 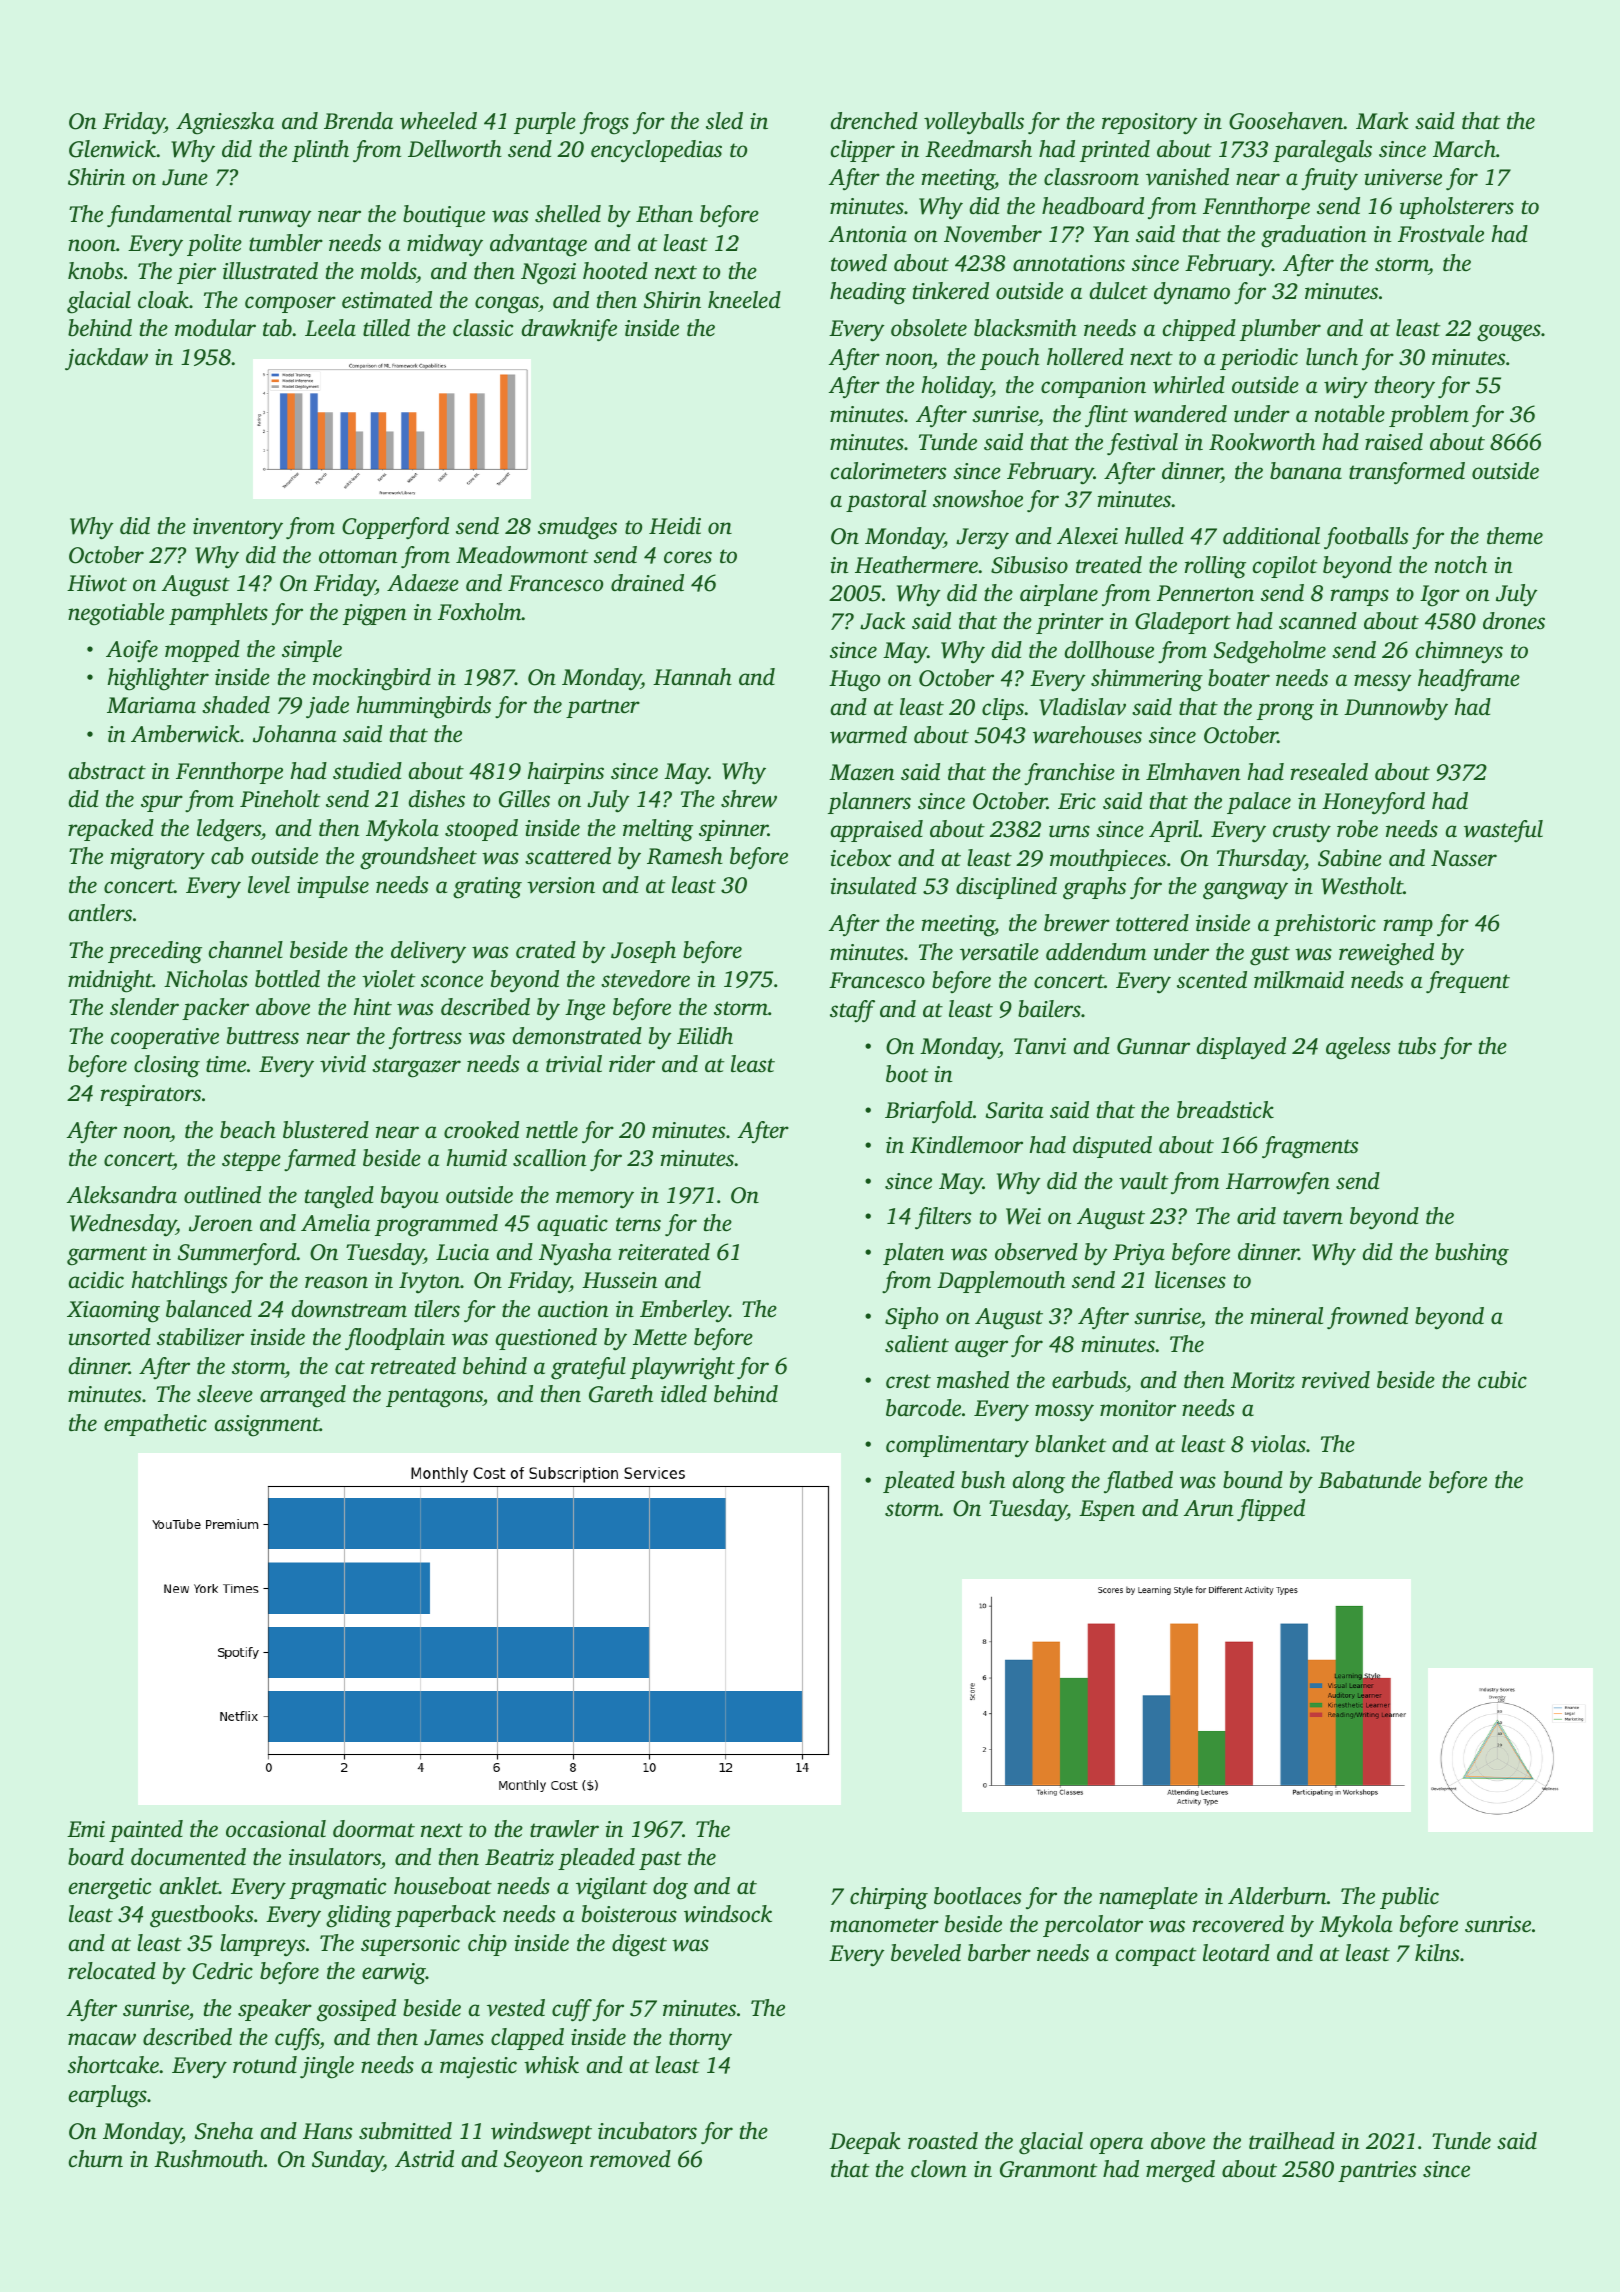 I want to click on manometer, so click(x=884, y=1925).
